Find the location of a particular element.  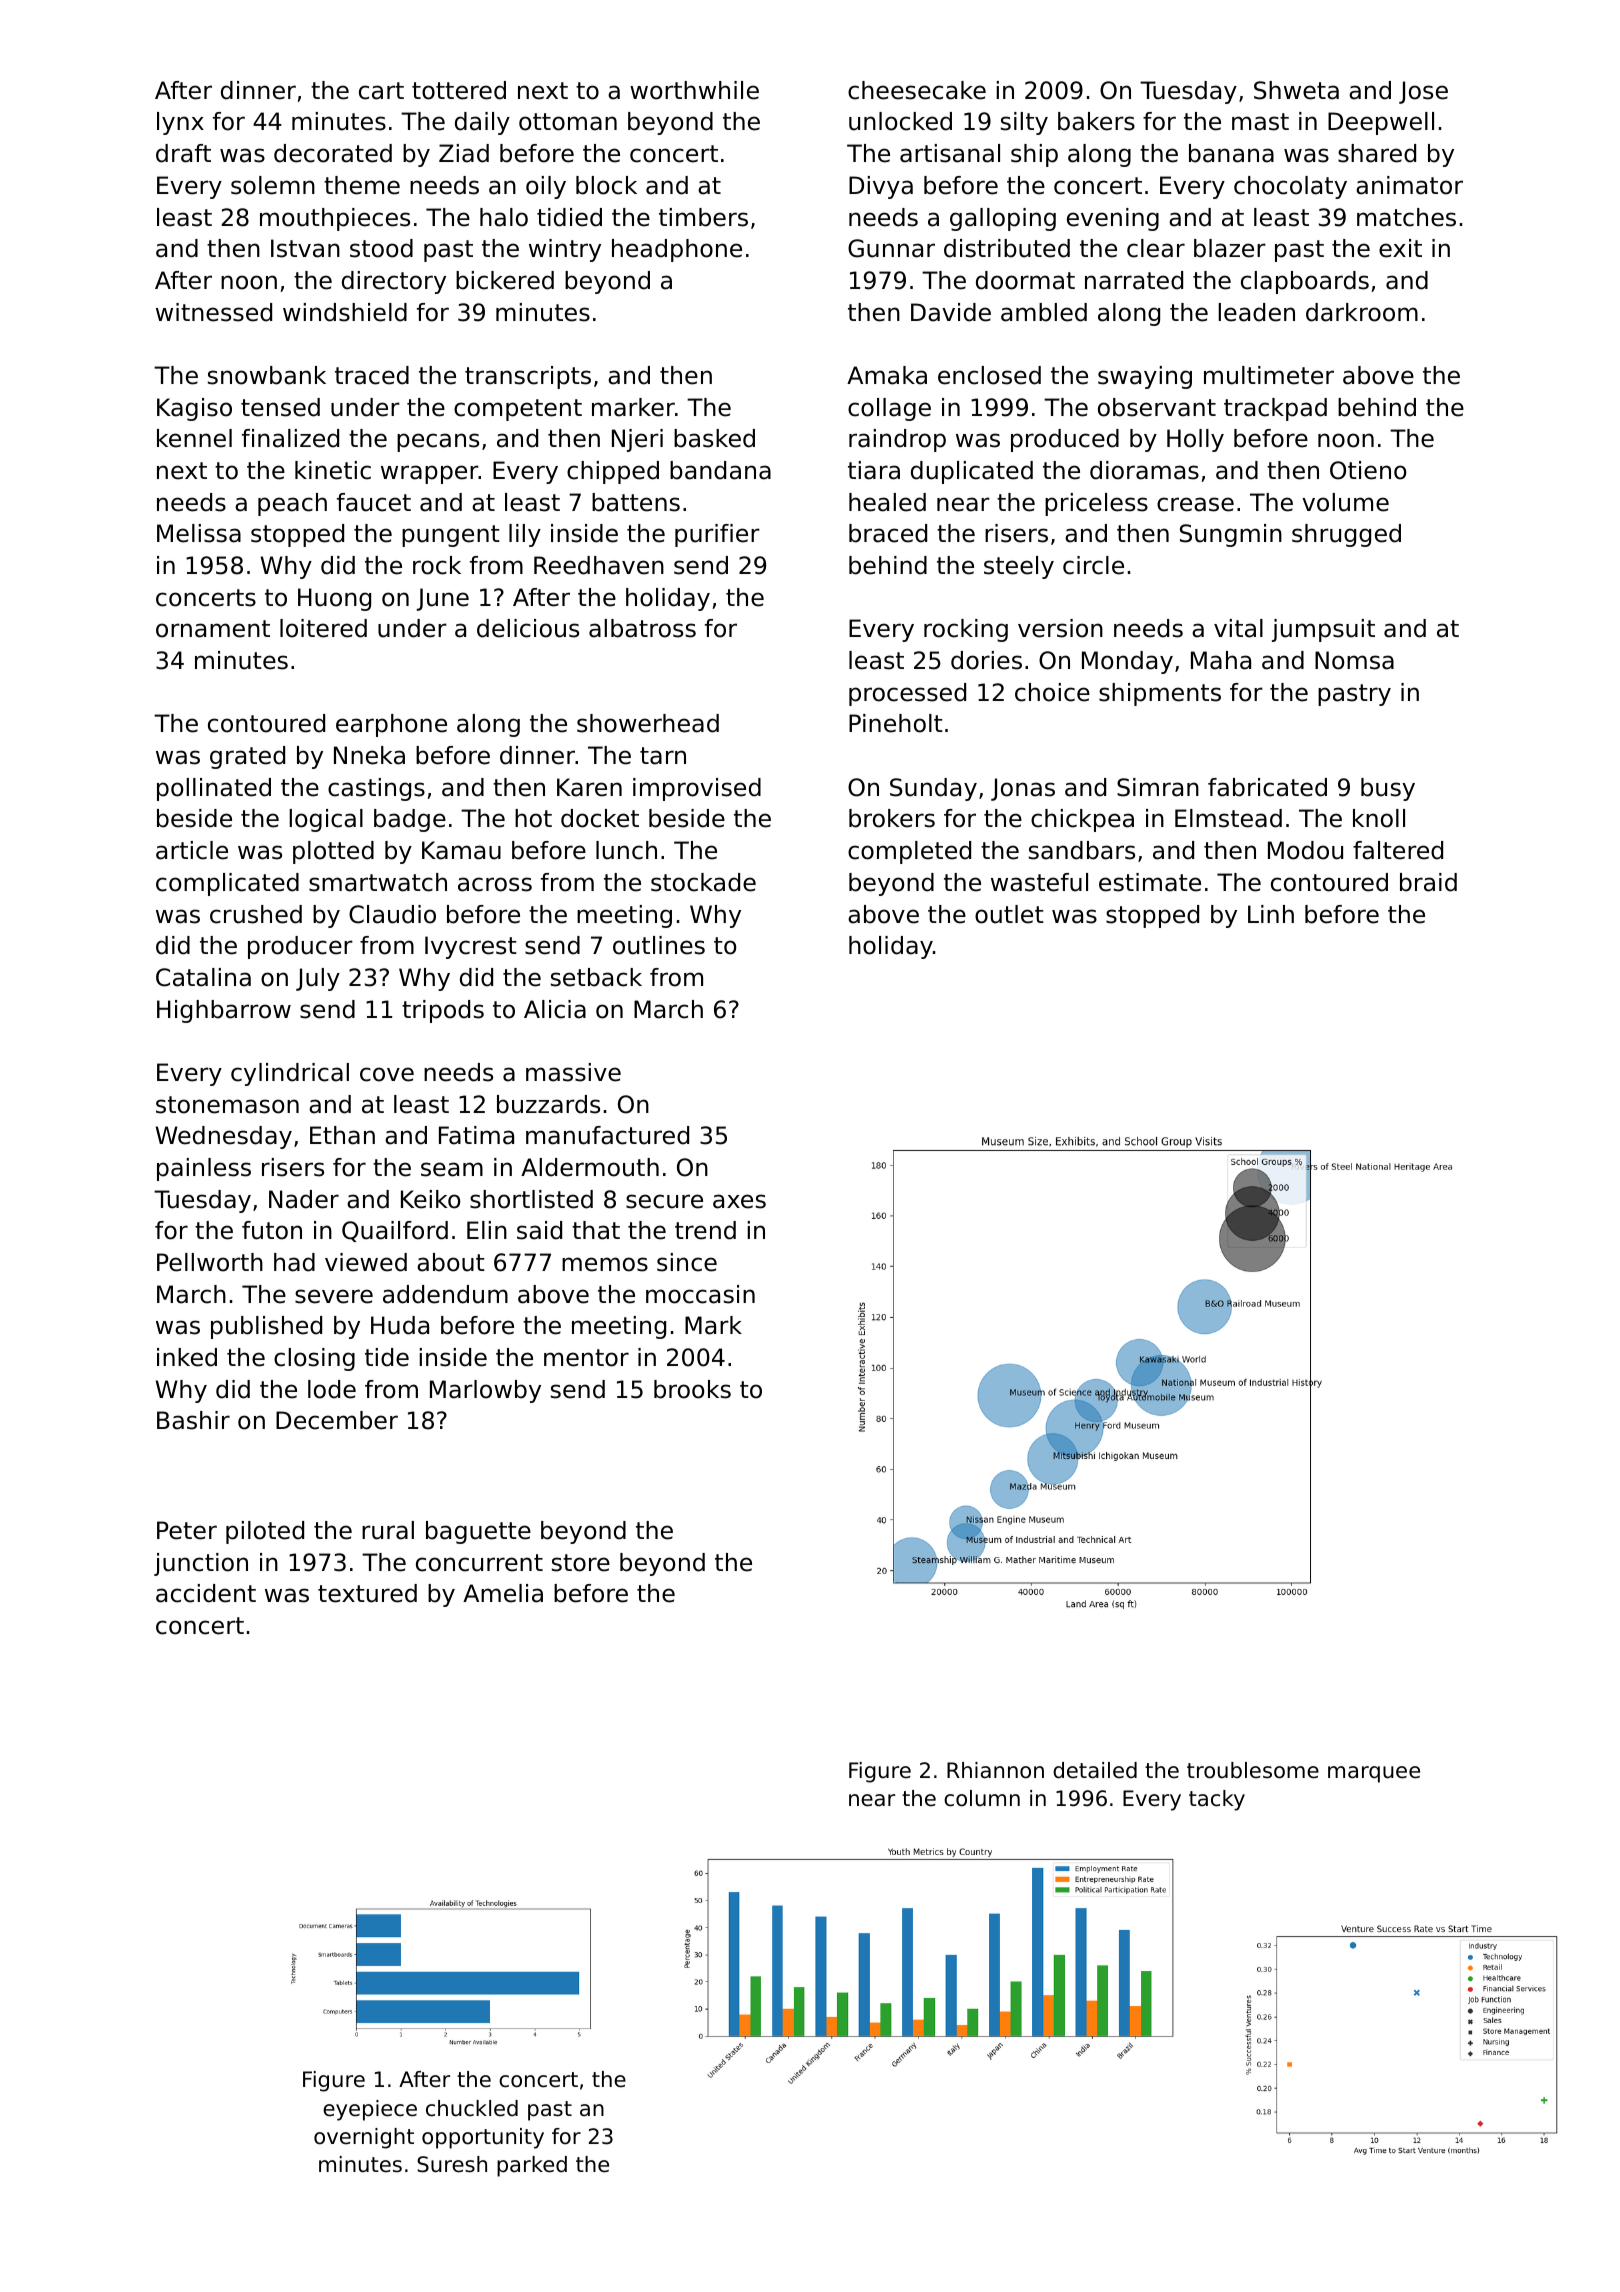

competent is located at coordinates (518, 410).
